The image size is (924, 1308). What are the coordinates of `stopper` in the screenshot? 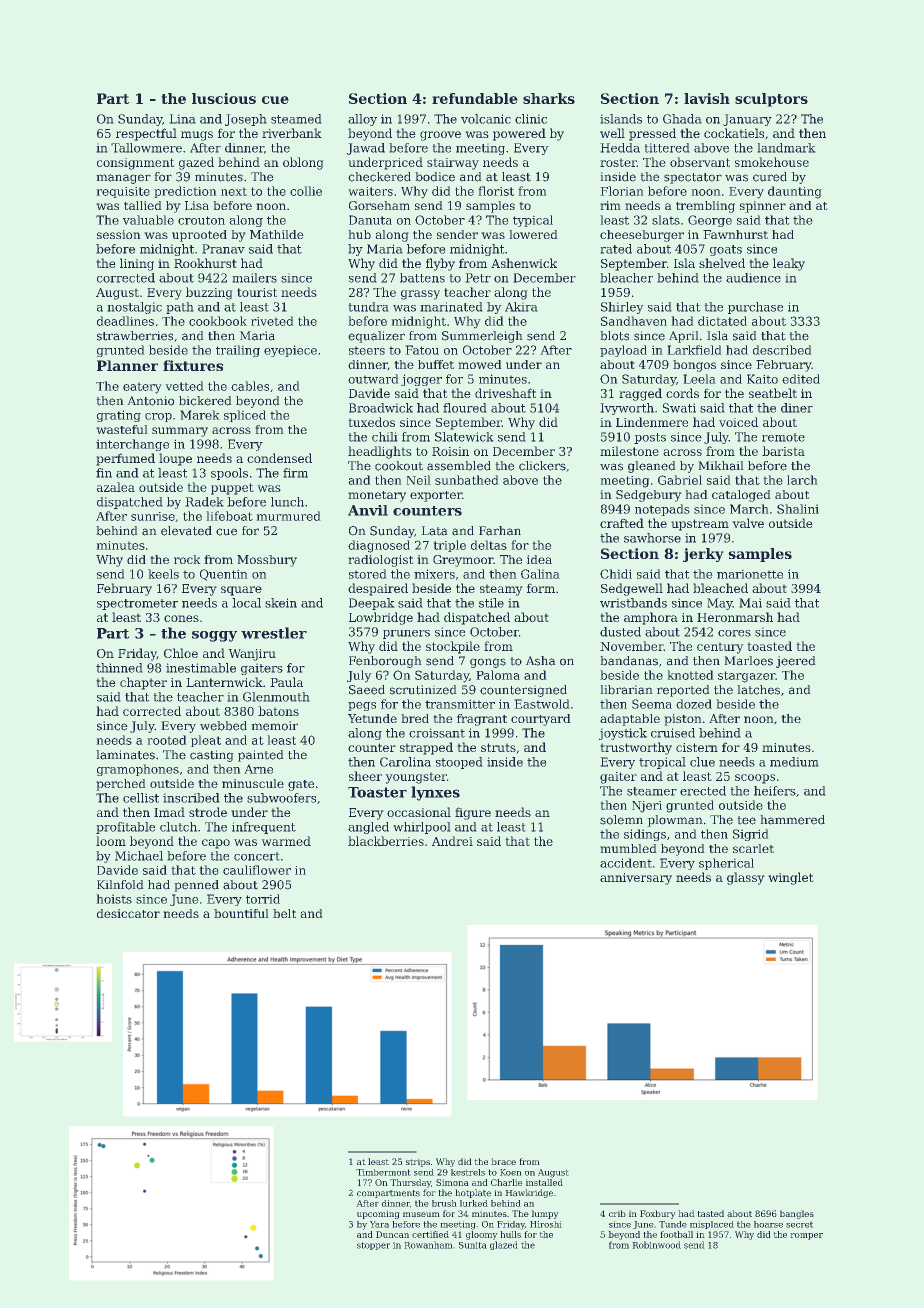 It's located at (373, 1246).
